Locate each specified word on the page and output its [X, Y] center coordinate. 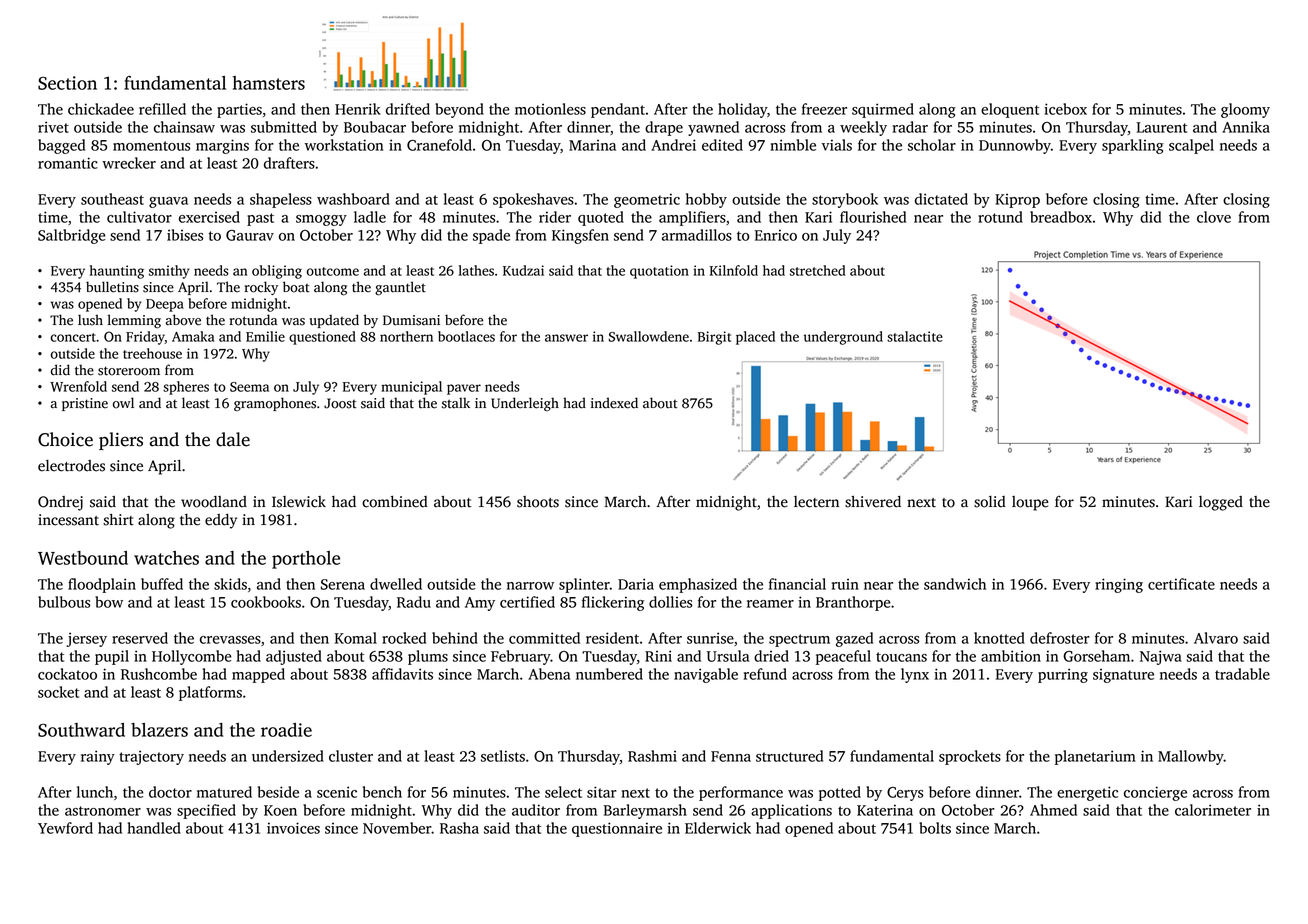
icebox [1065, 109]
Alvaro [1216, 638]
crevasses [230, 640]
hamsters [269, 83]
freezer [824, 109]
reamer [770, 604]
